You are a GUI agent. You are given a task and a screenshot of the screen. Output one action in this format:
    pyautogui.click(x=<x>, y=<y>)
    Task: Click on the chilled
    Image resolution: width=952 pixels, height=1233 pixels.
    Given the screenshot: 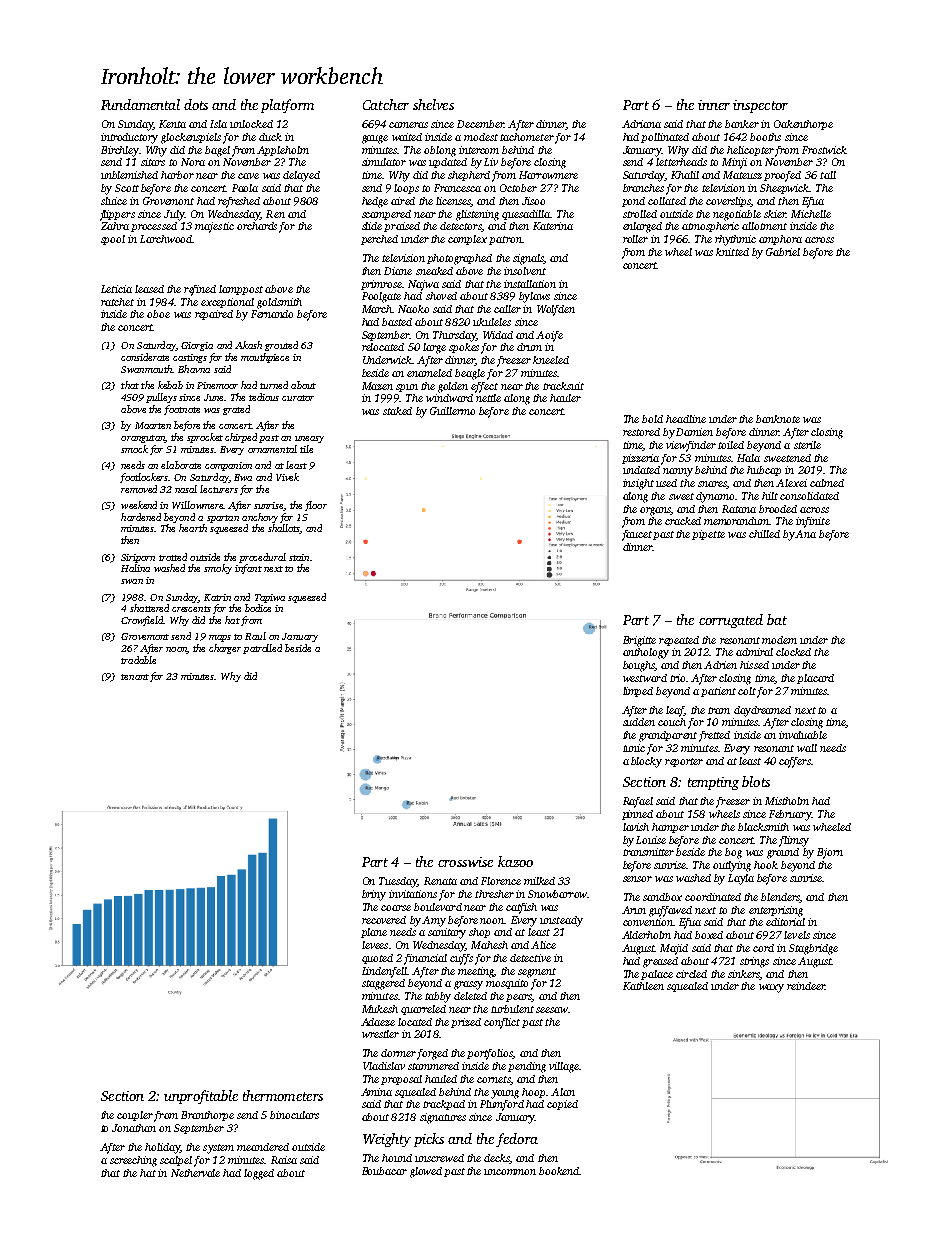 What is the action you would take?
    pyautogui.click(x=764, y=534)
